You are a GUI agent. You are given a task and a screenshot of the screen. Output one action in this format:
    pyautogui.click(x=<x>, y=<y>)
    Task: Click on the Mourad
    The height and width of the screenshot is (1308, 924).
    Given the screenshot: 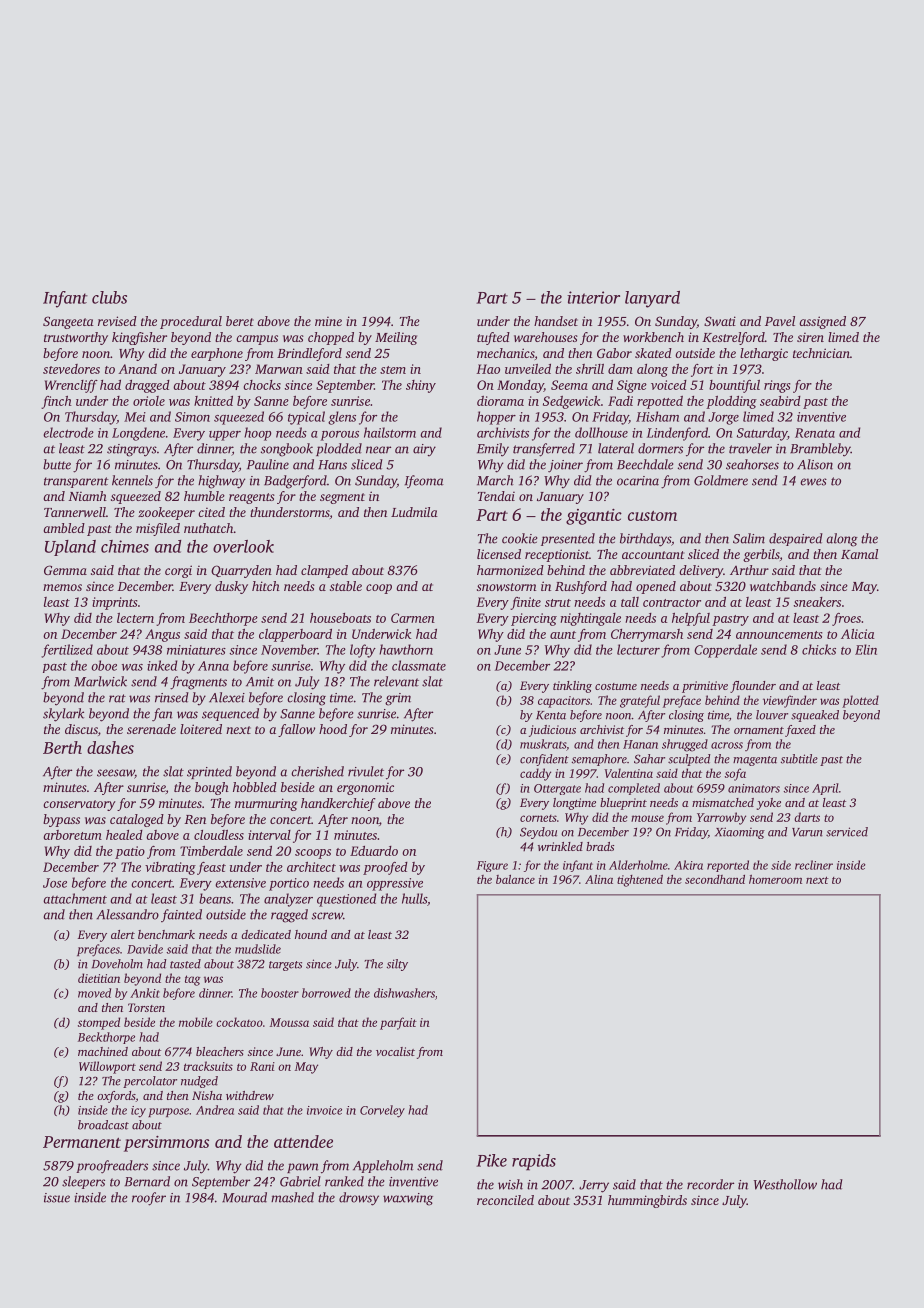 What is the action you would take?
    pyautogui.click(x=244, y=1197)
